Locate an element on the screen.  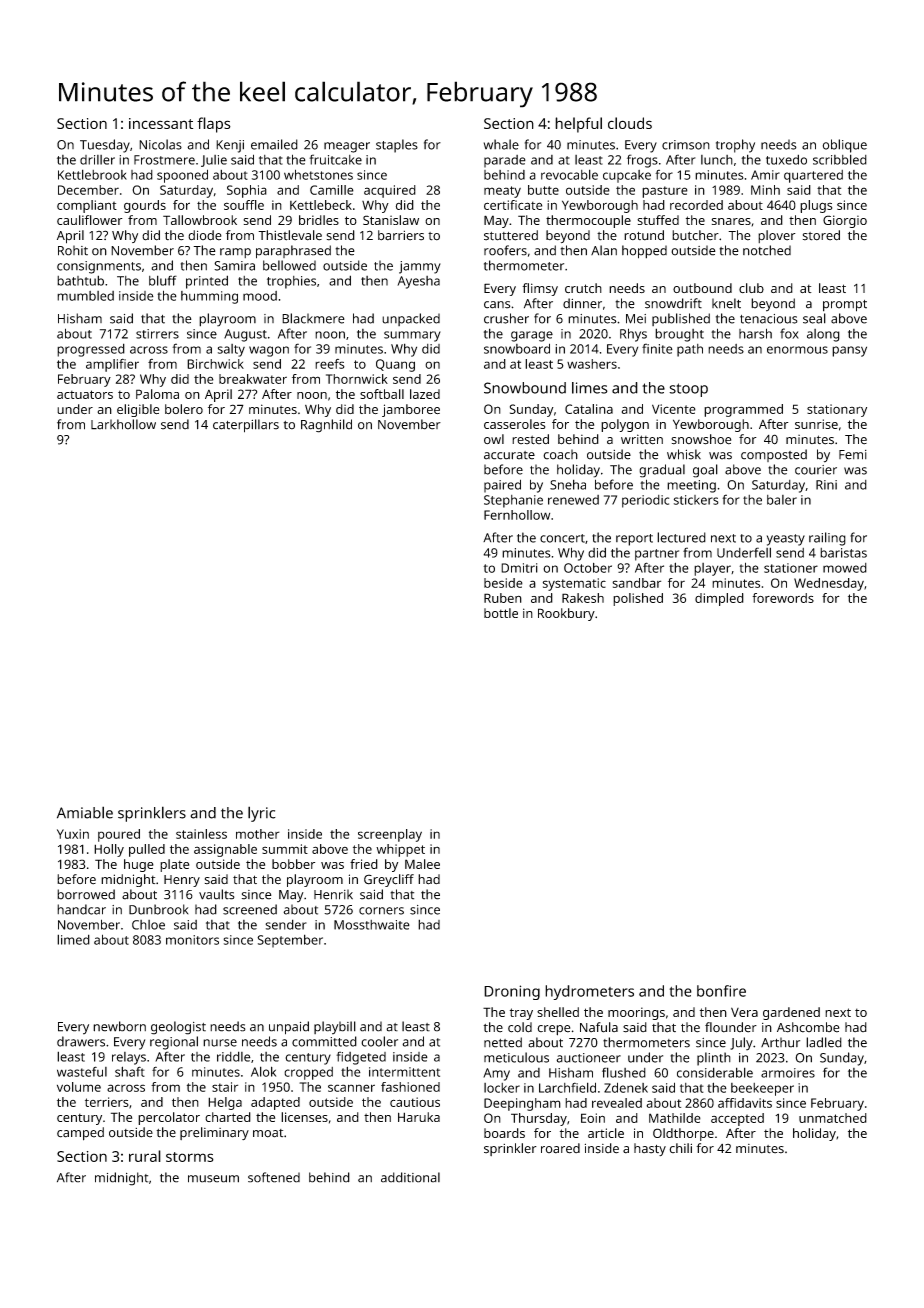
staples is located at coordinates (397, 146).
